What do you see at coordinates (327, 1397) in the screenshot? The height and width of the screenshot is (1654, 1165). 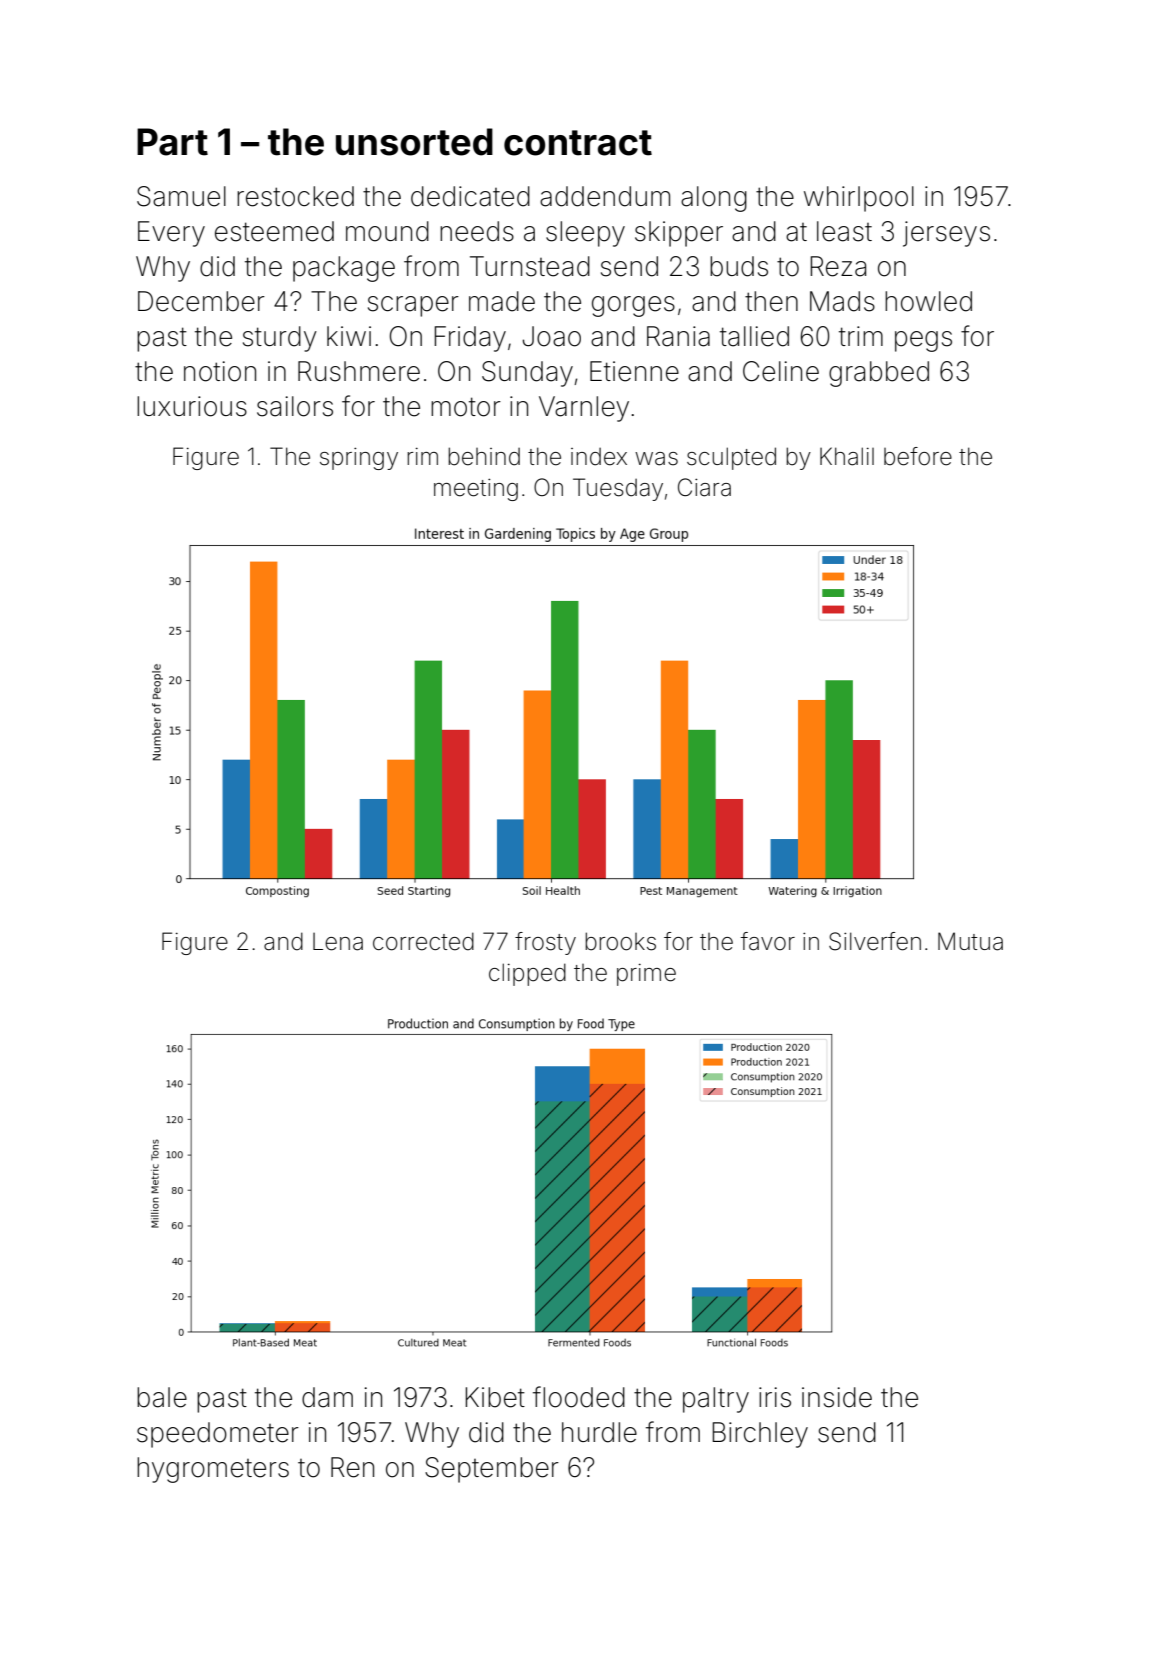 I see `dam` at bounding box center [327, 1397].
